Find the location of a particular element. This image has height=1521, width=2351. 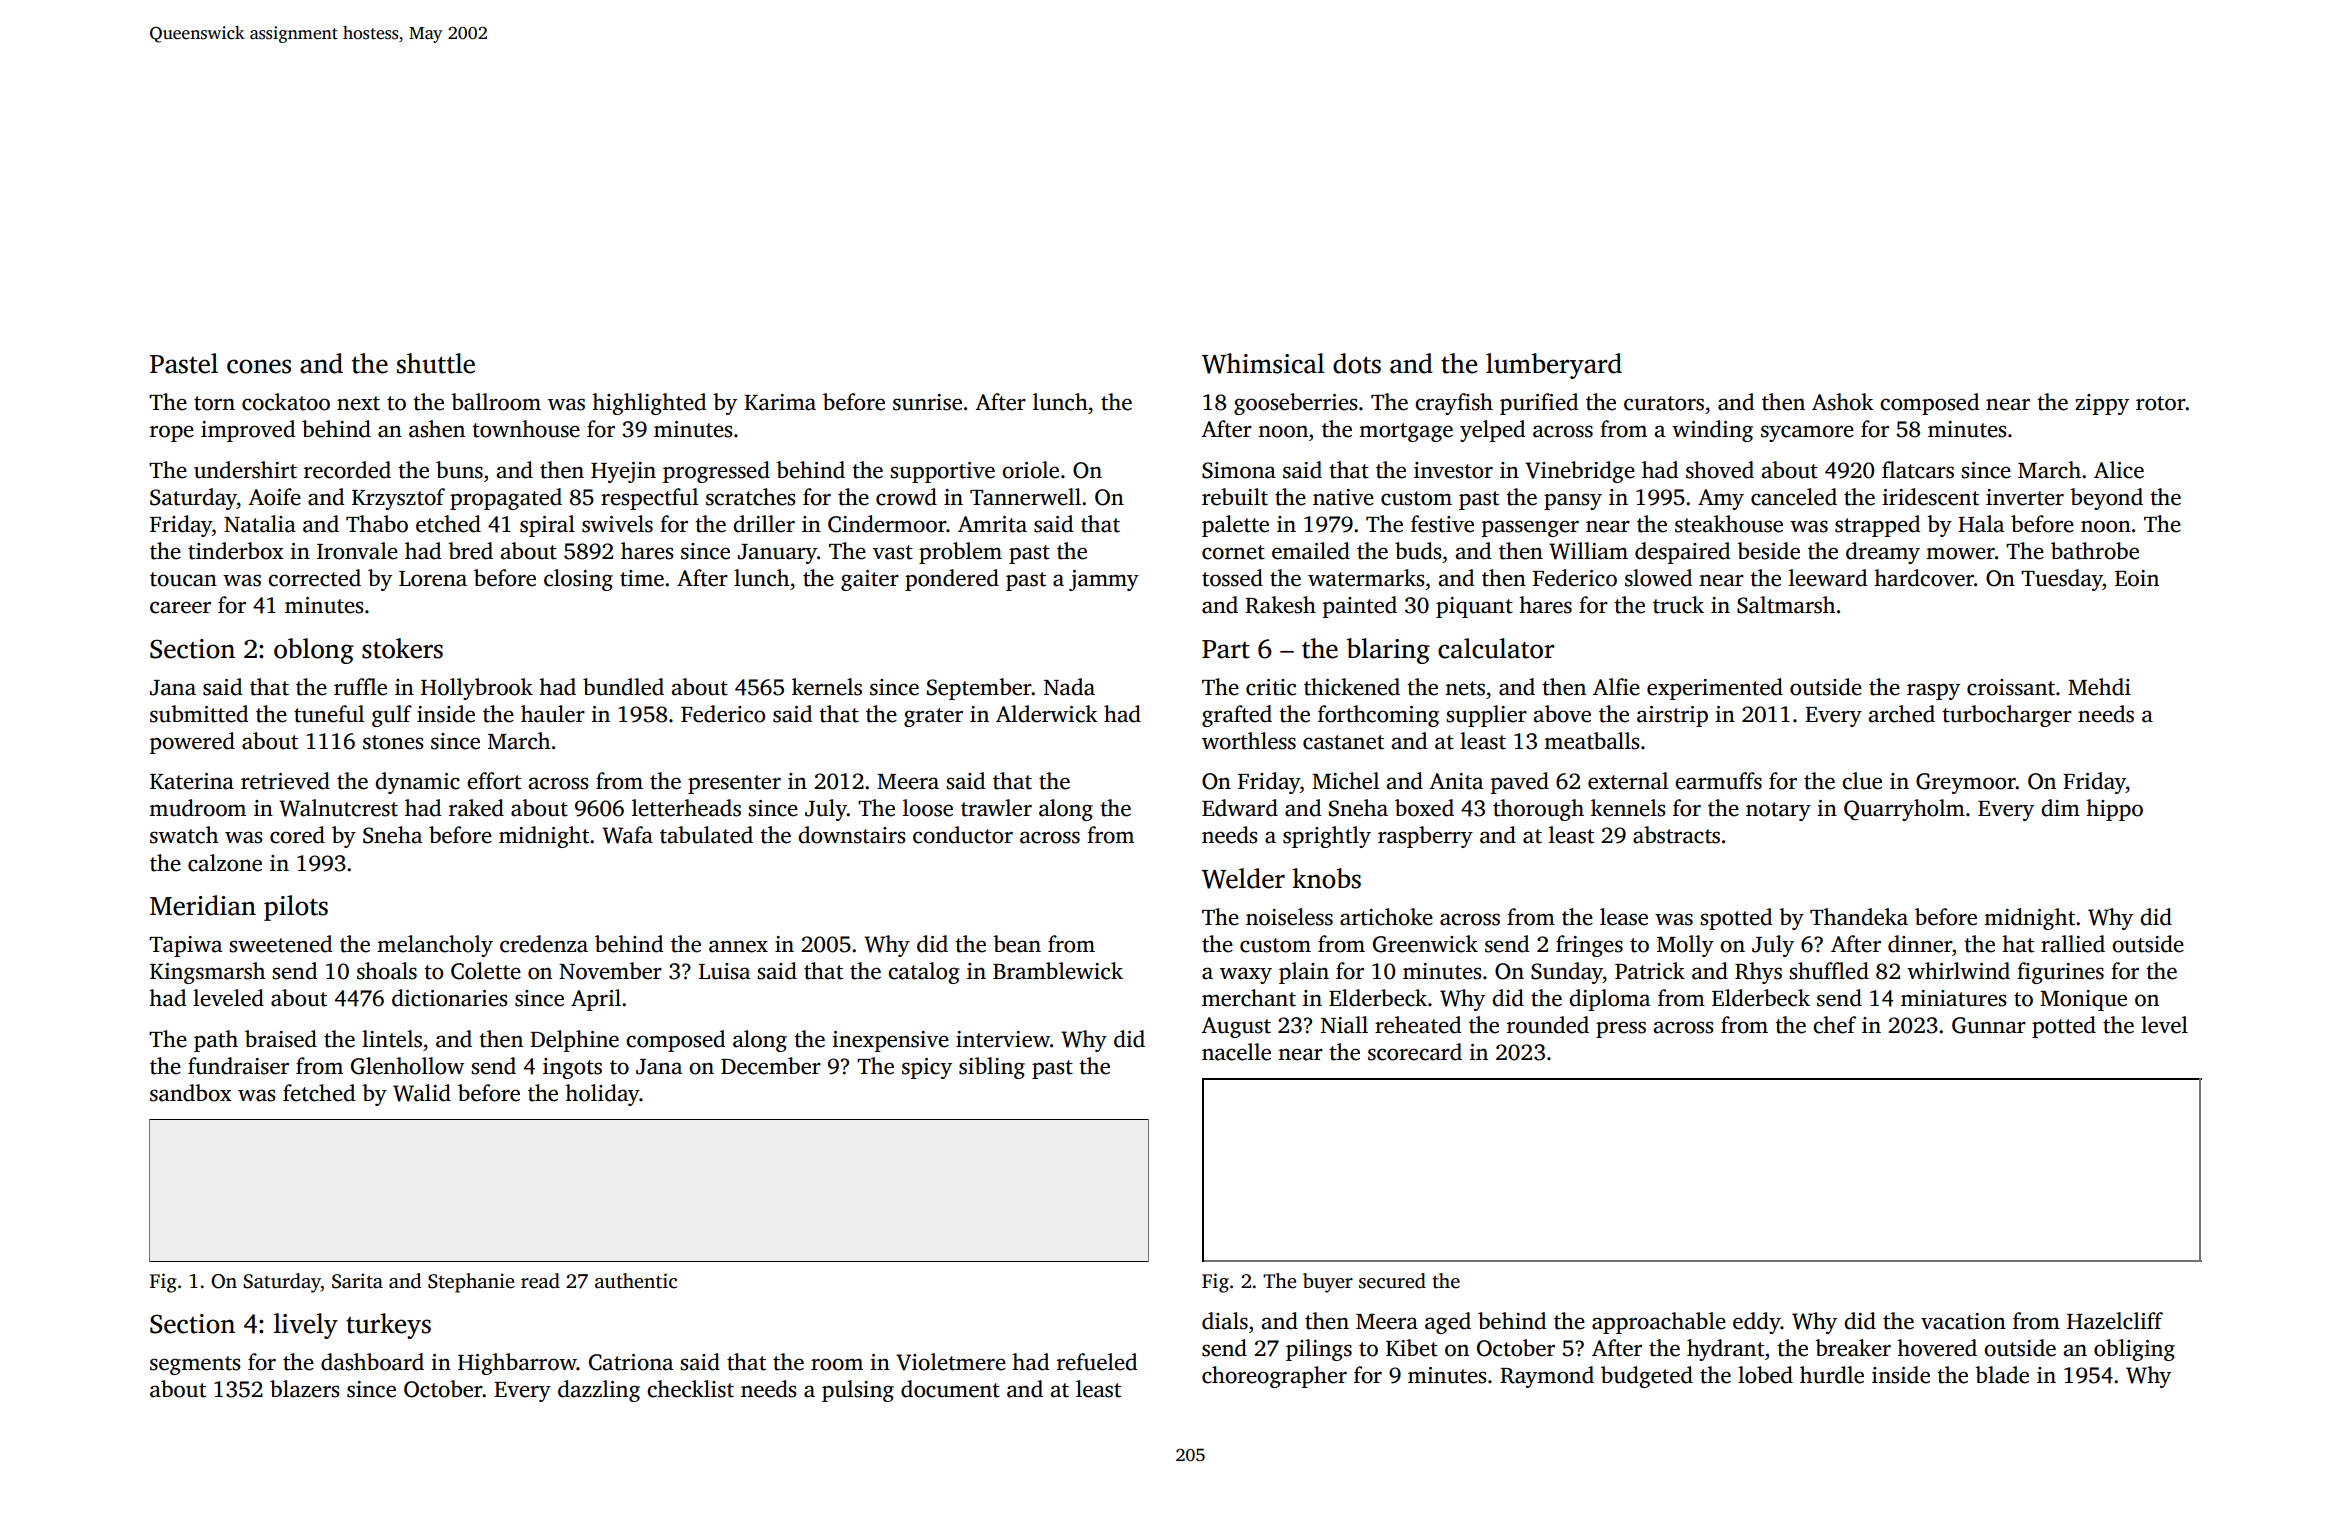

secured is located at coordinates (1392, 1281).
